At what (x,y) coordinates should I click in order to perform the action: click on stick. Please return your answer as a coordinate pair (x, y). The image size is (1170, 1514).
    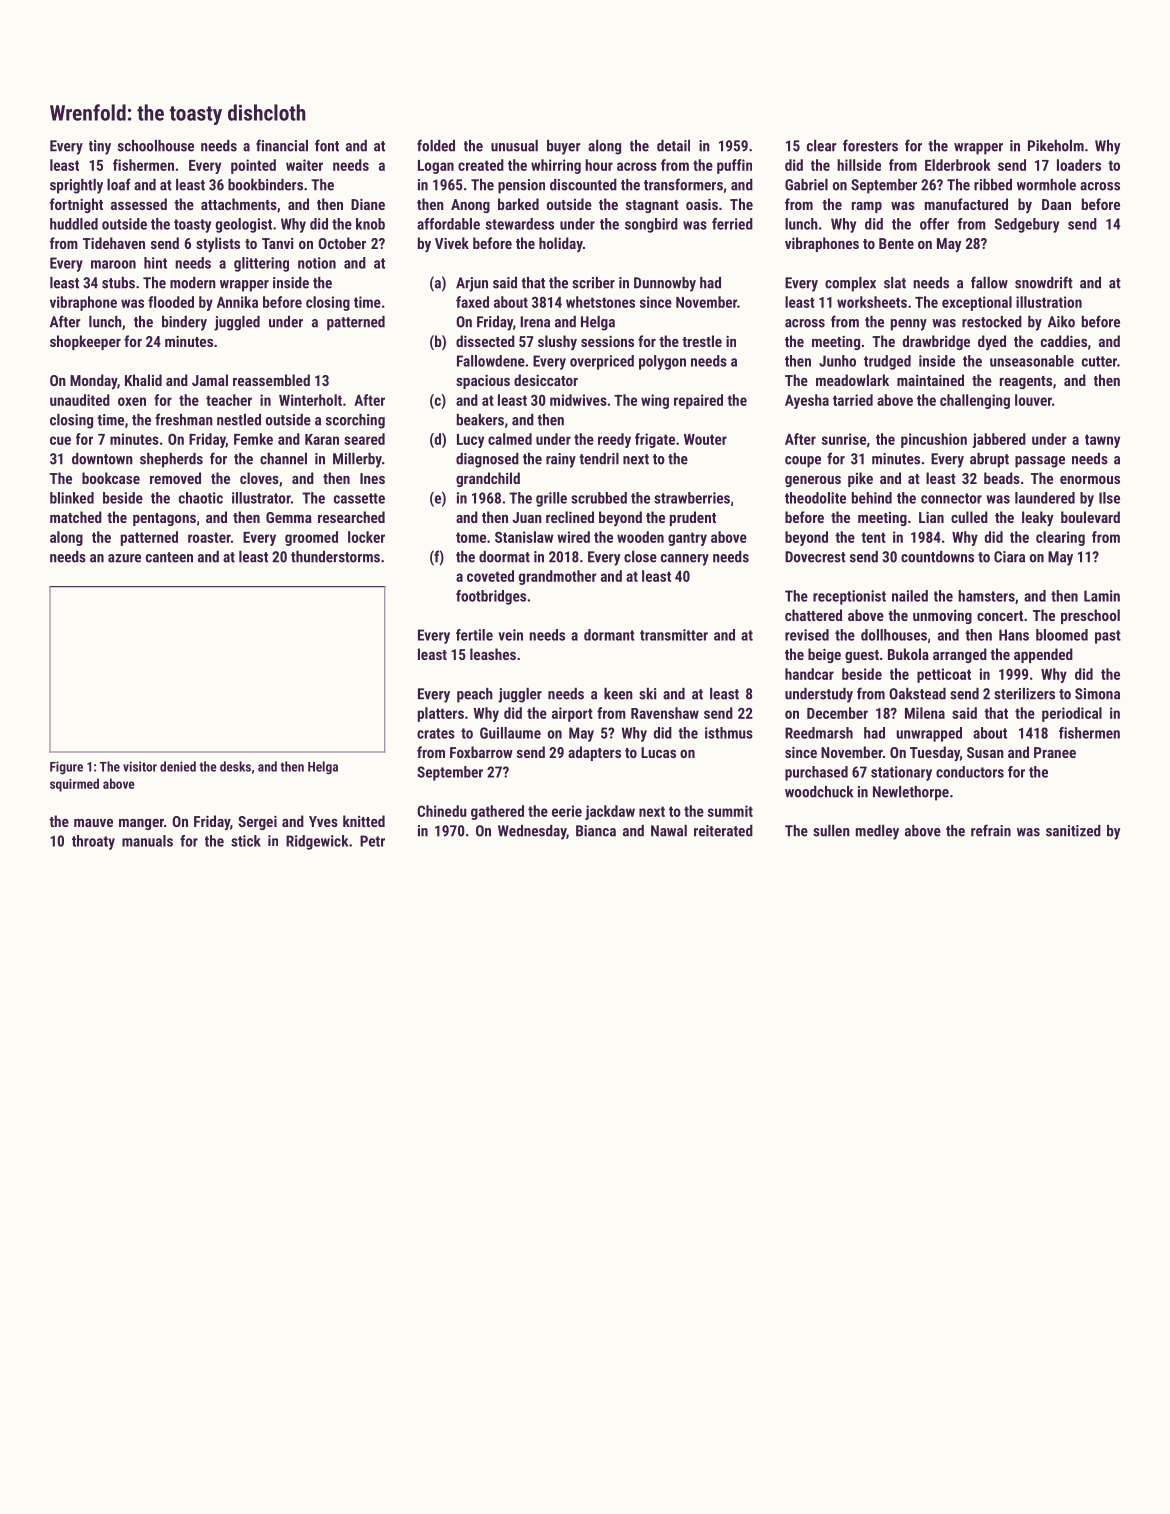
    Looking at the image, I should click on (246, 841).
